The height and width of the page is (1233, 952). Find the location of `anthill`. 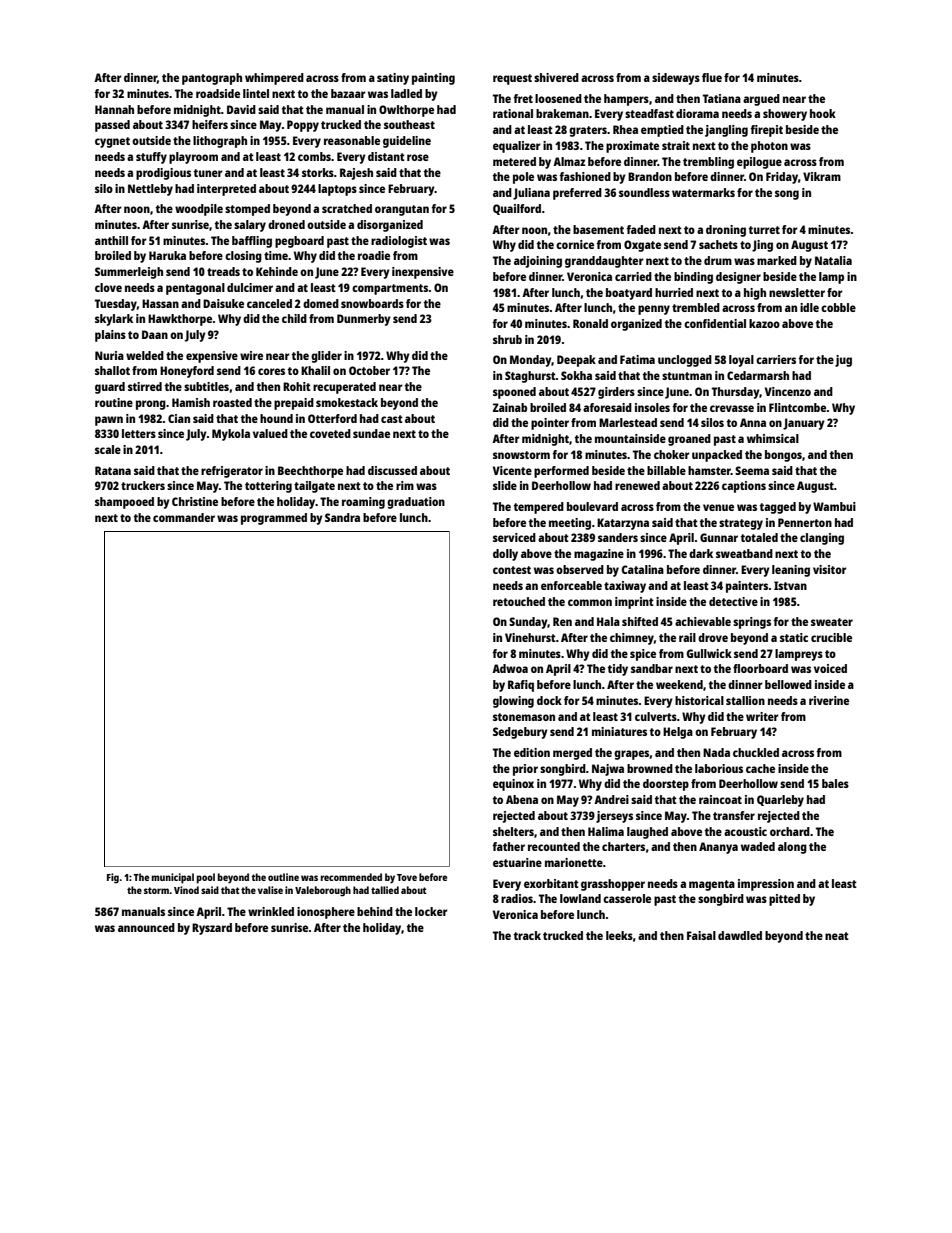

anthill is located at coordinates (111, 240).
